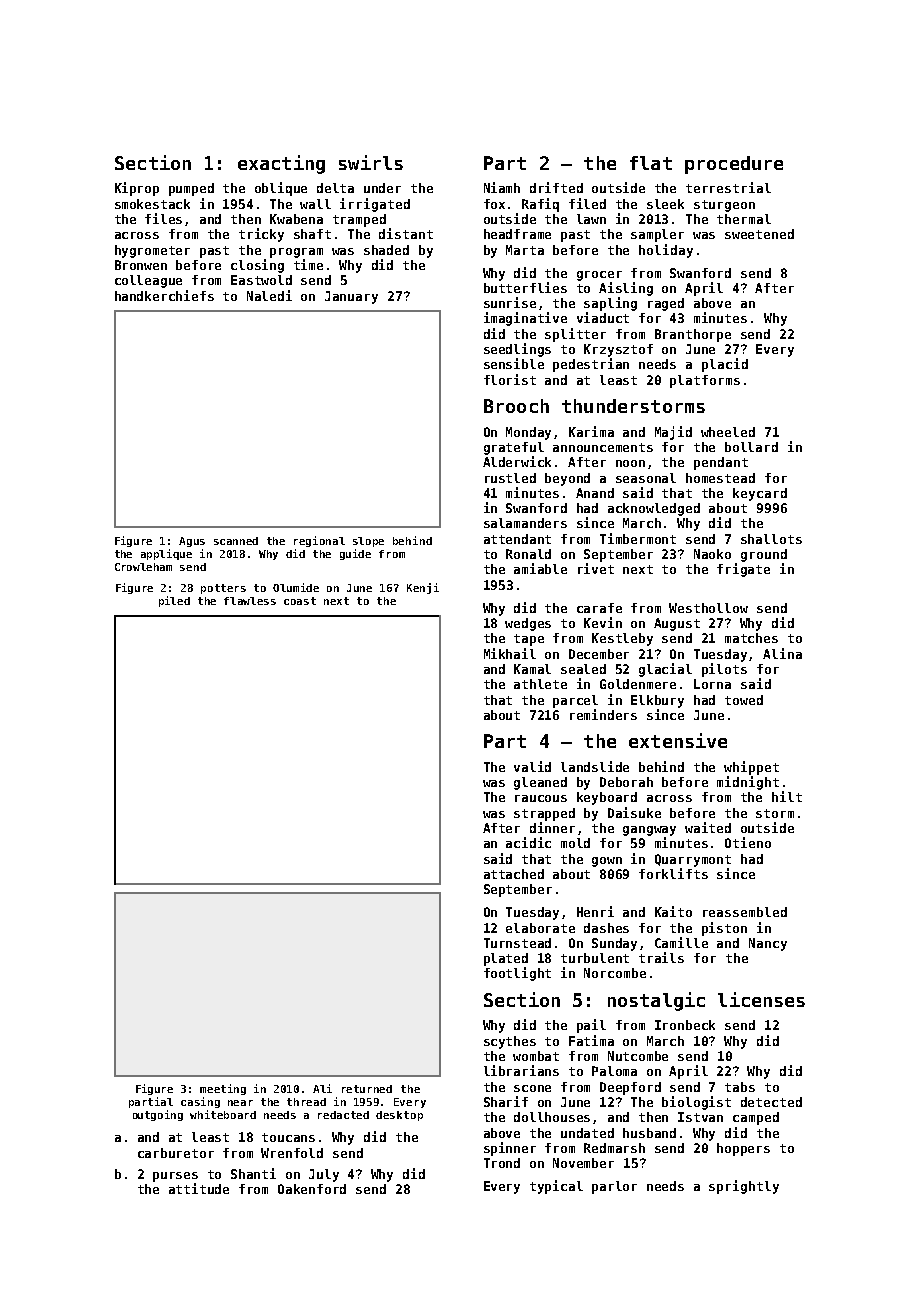  I want to click on shaded, so click(386, 250).
